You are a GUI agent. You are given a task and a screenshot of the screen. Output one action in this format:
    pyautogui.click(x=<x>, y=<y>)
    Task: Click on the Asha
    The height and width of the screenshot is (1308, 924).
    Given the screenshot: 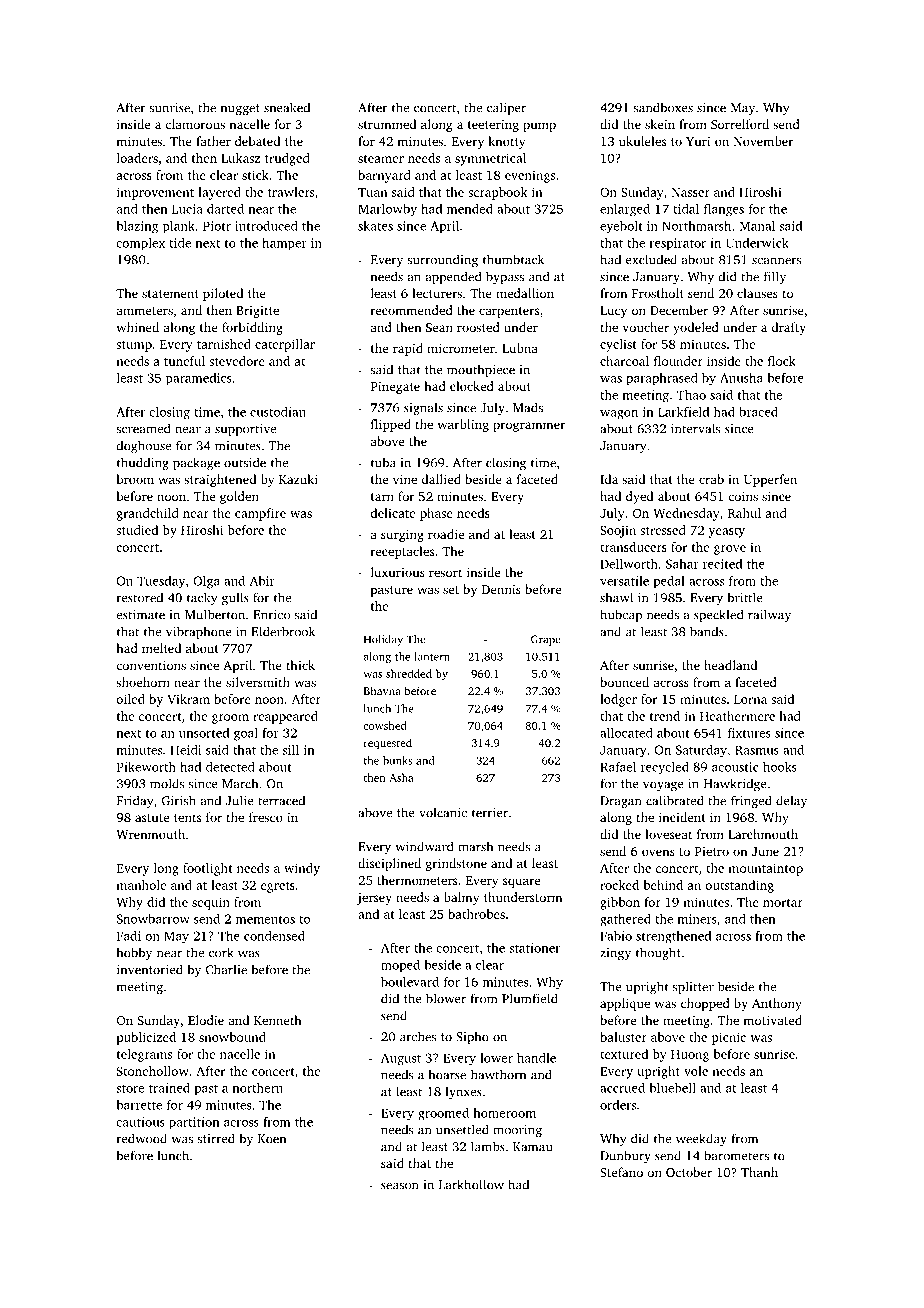 What is the action you would take?
    pyautogui.click(x=401, y=777)
